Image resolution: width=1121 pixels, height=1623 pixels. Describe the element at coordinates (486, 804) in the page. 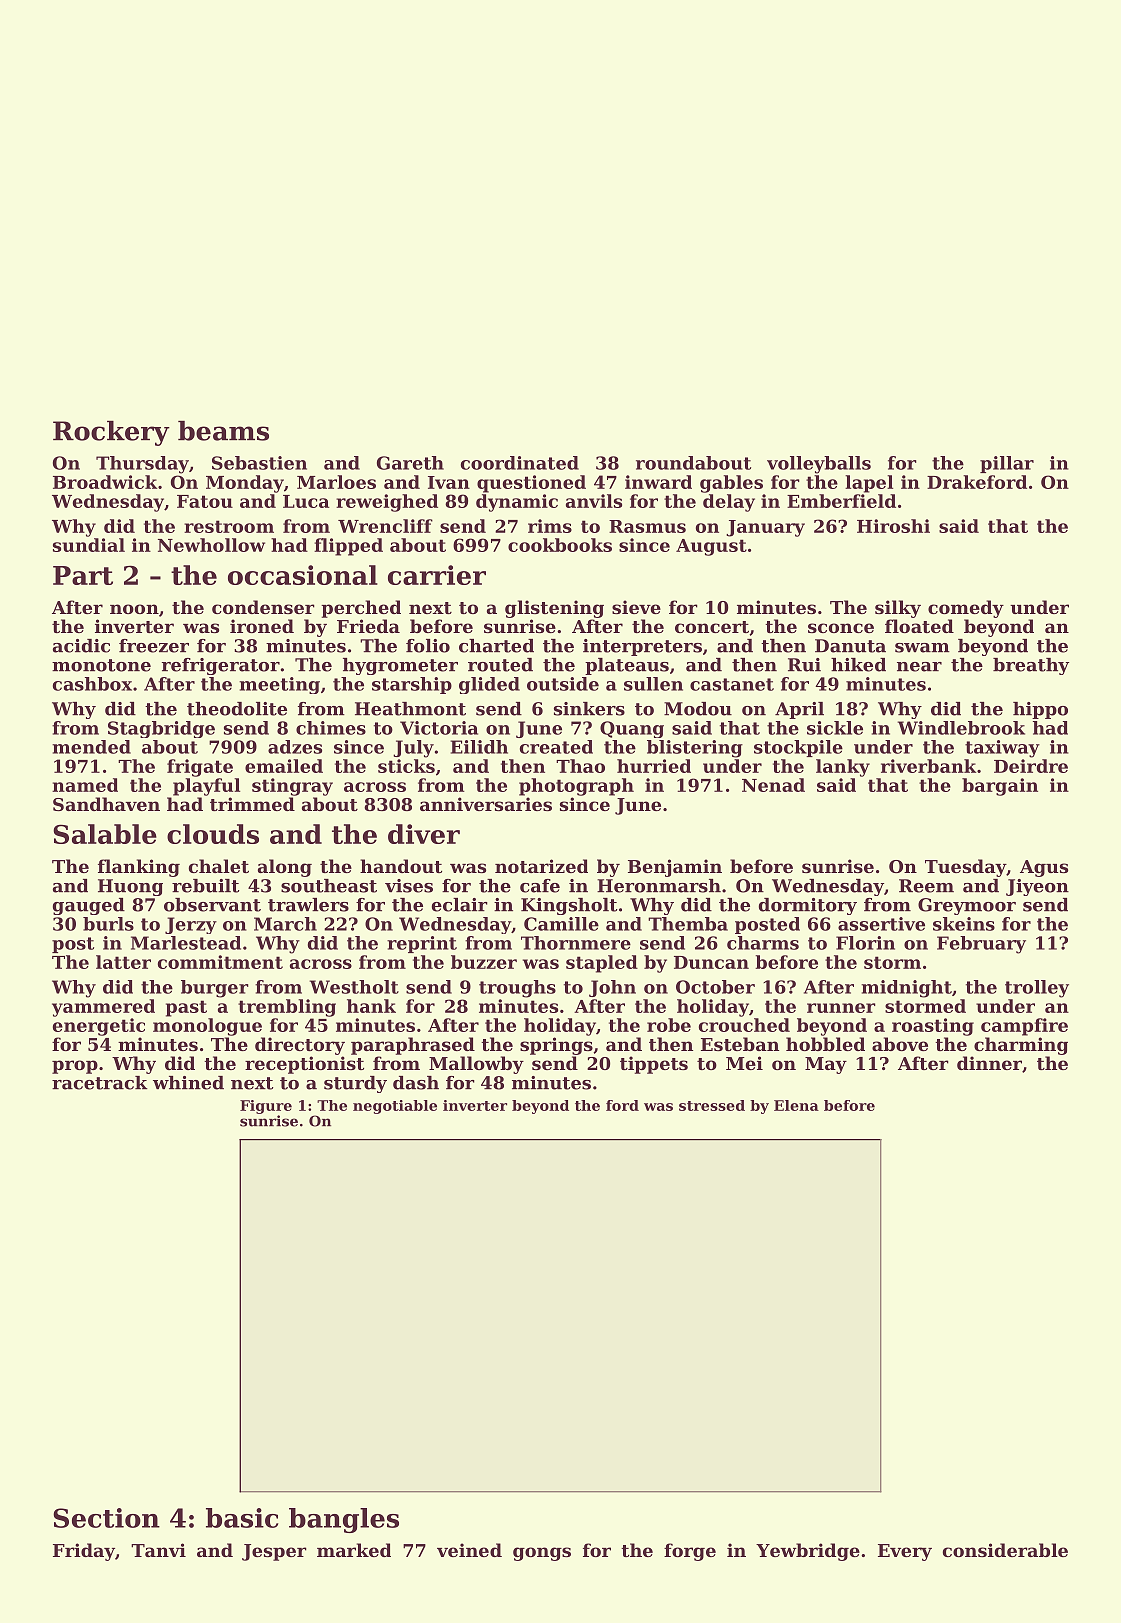

I see `anniversaries` at that location.
